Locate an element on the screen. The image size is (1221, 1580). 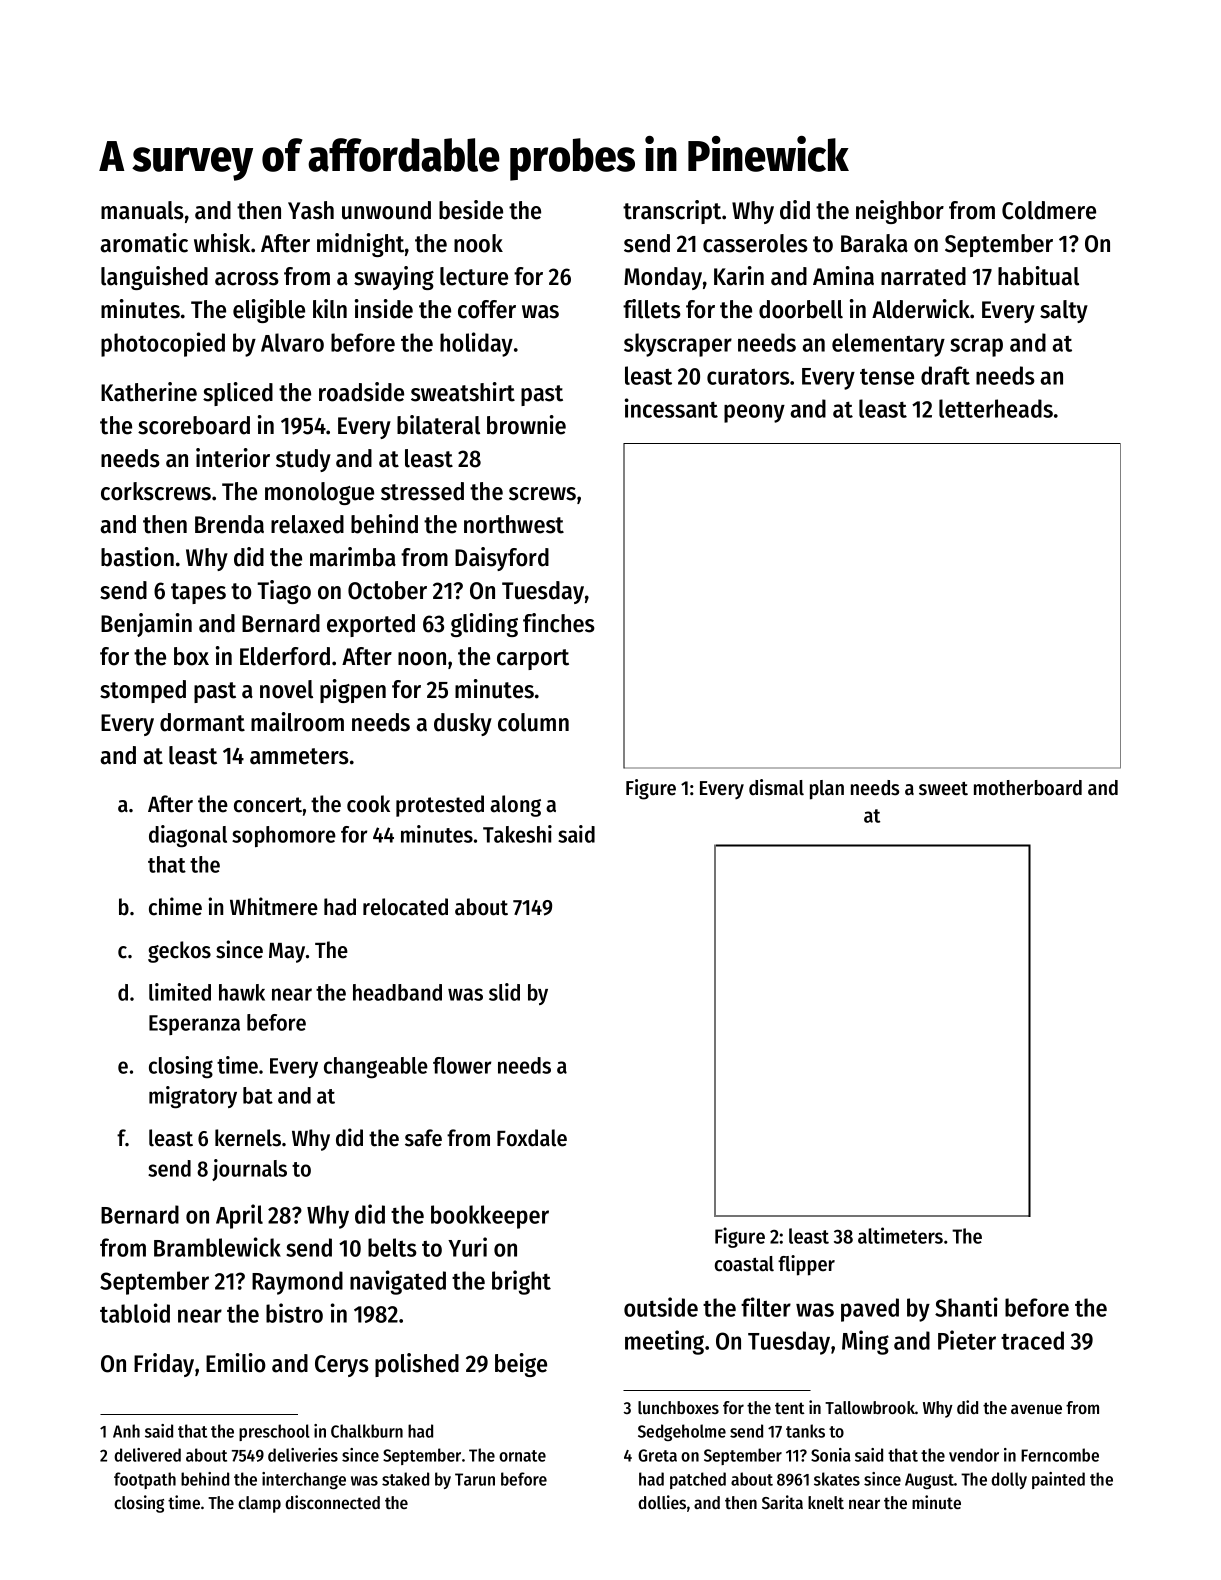
draft is located at coordinates (945, 375).
